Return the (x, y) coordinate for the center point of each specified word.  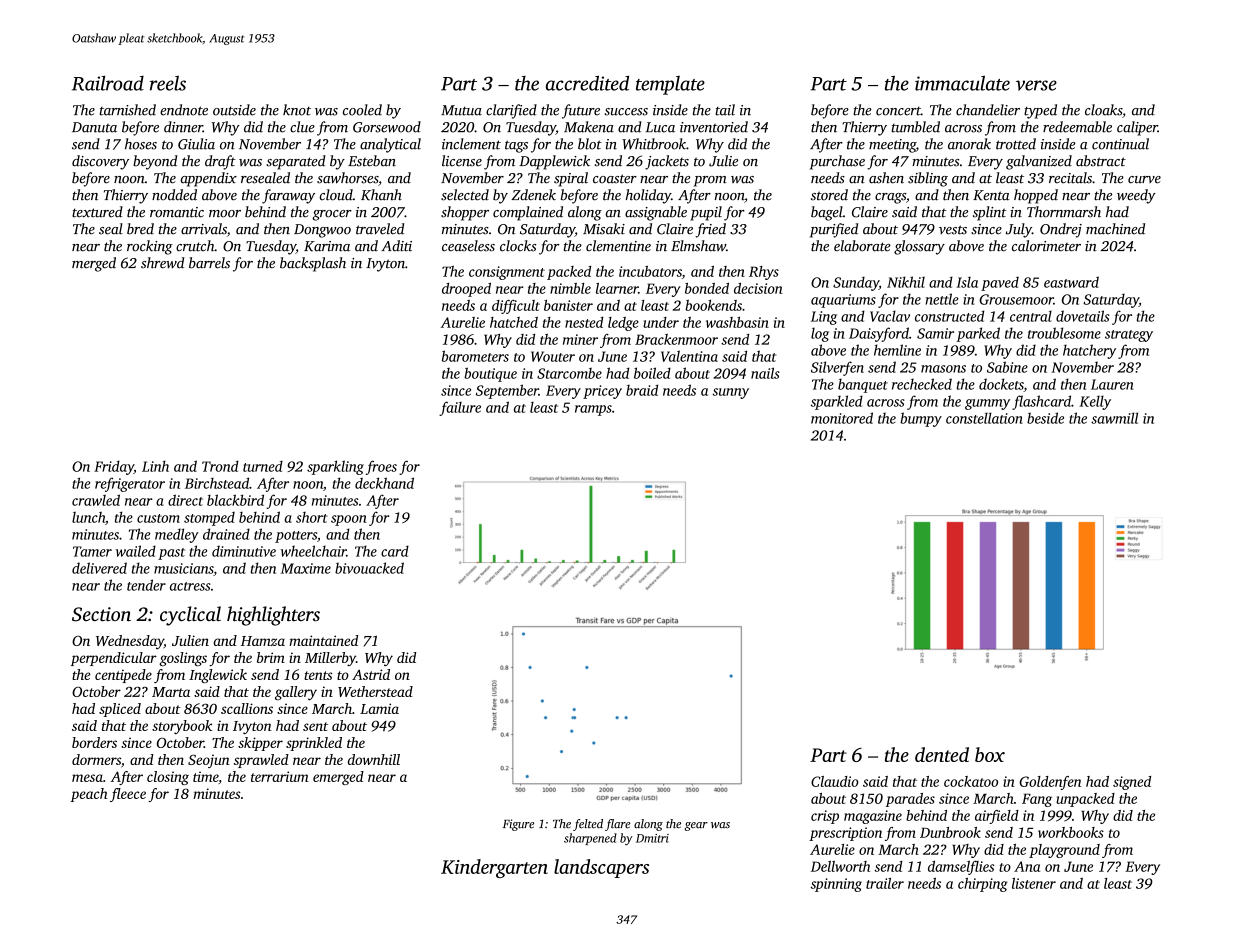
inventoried (714, 127)
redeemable (1077, 127)
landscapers (601, 868)
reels (168, 83)
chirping (983, 885)
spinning (836, 885)
